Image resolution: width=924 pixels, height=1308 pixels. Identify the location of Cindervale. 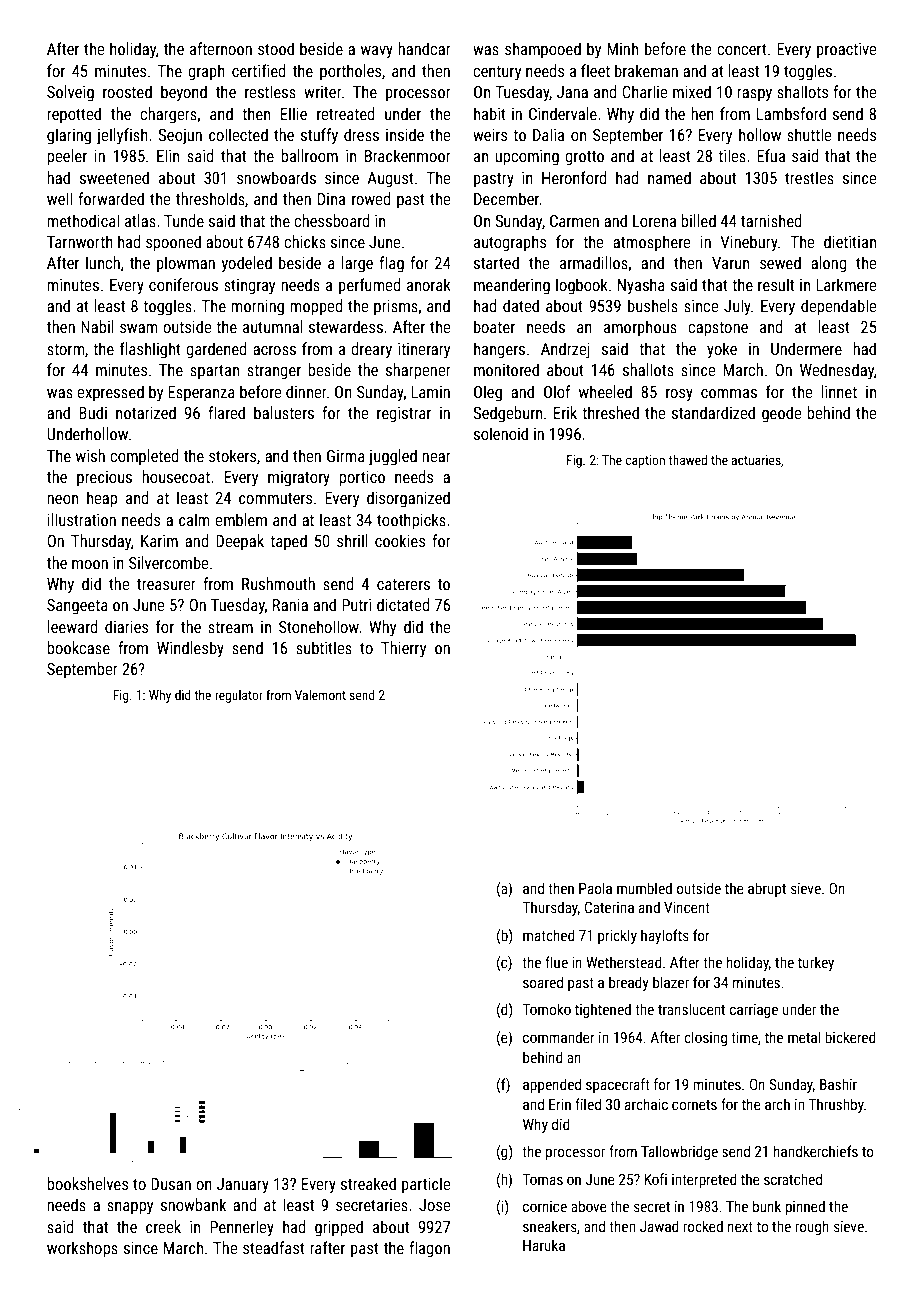
(563, 113).
